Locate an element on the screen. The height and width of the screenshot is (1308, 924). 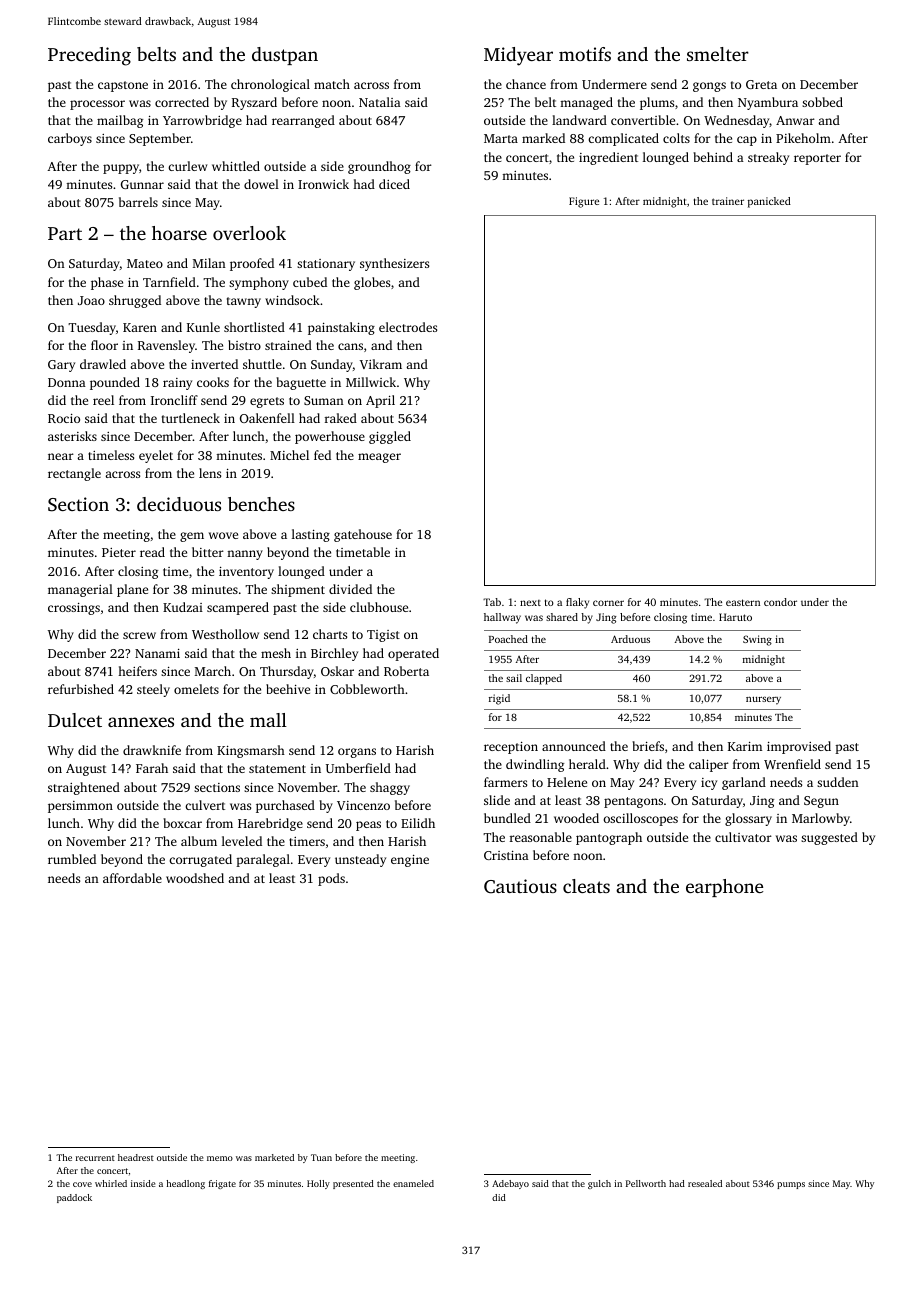
smelter is located at coordinates (718, 54).
